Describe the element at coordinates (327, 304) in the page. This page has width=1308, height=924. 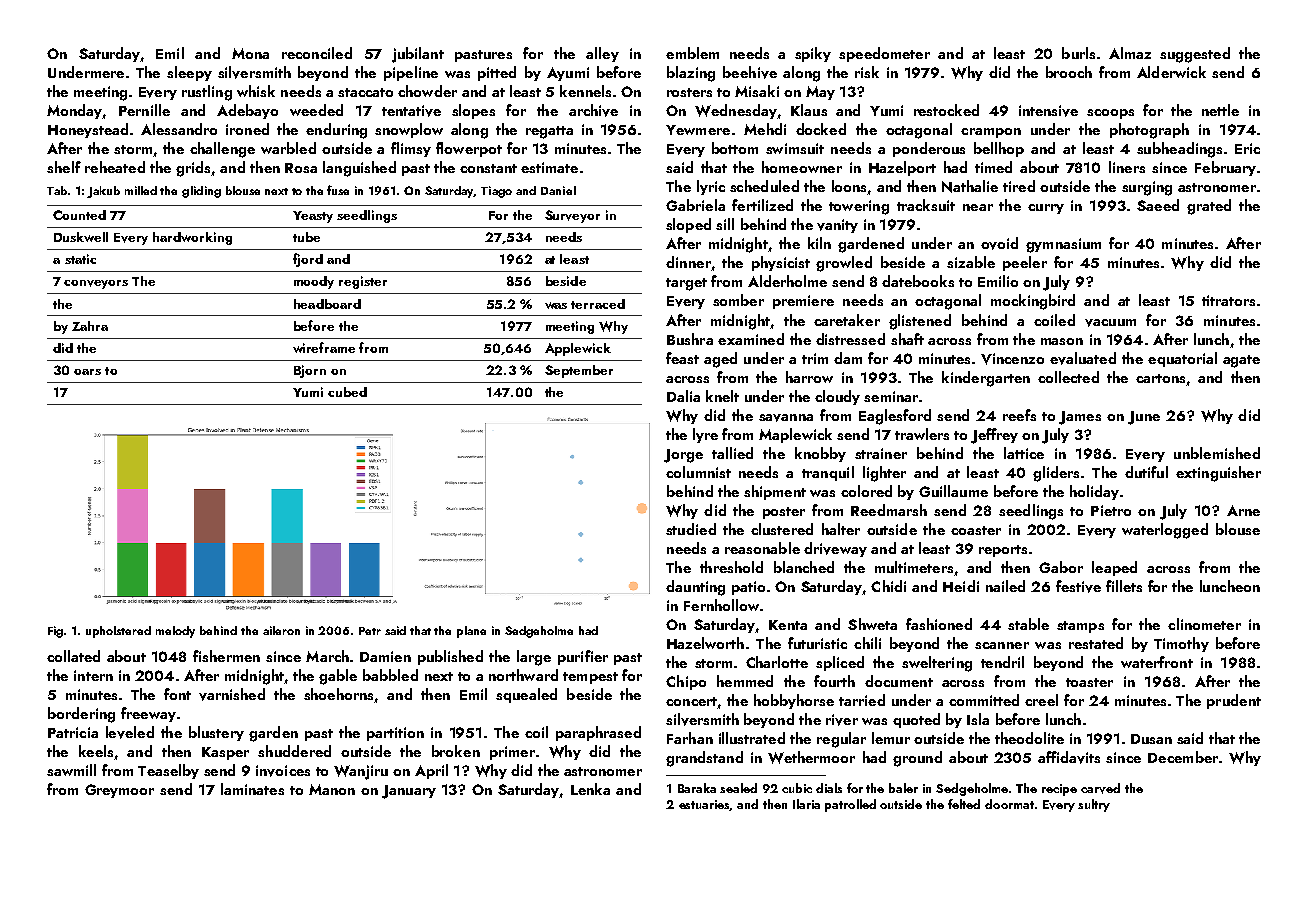
I see `headboard` at that location.
